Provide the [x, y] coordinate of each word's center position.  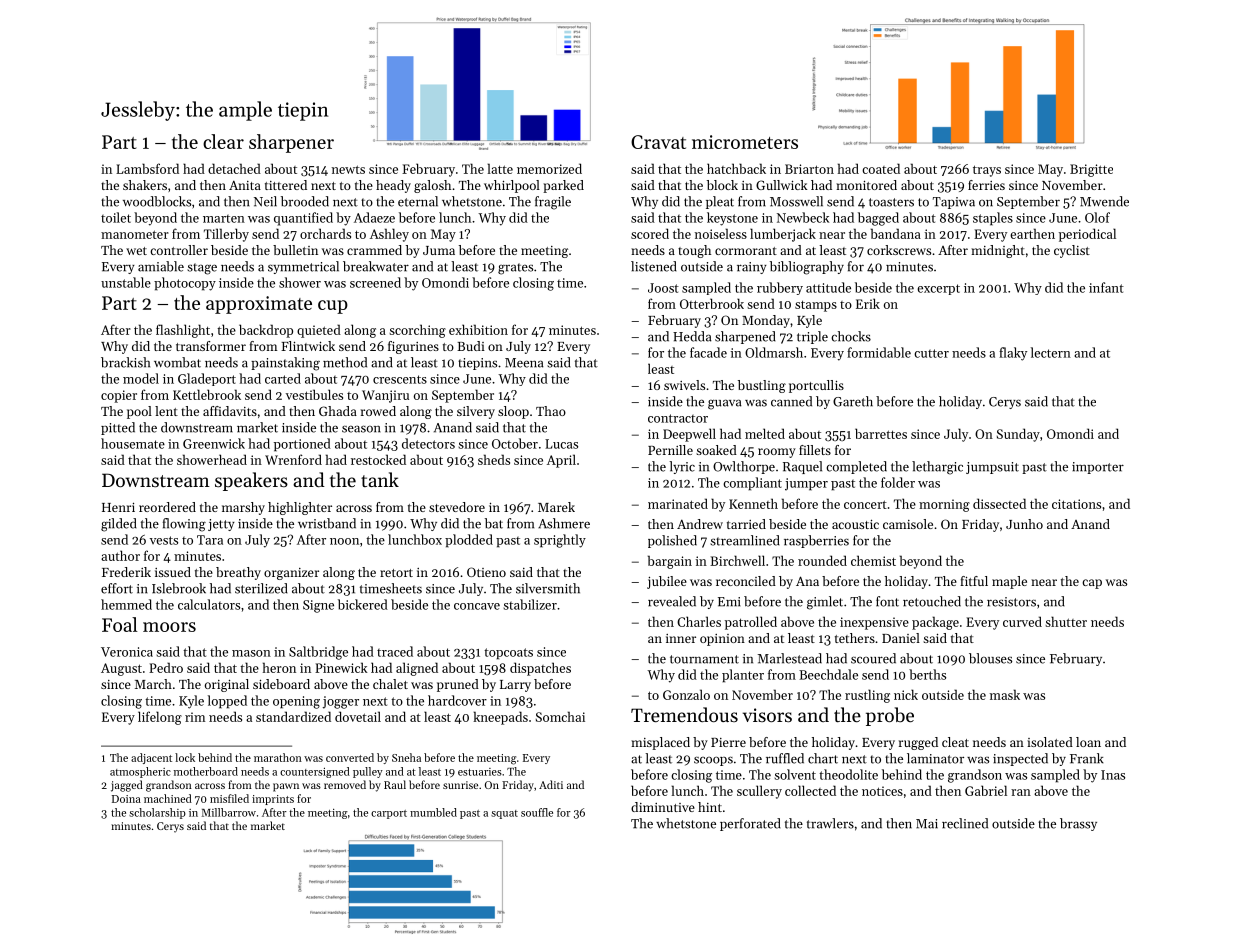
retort [396, 573]
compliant [752, 484]
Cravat [658, 142]
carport [389, 814]
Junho [1024, 524]
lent [166, 411]
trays [987, 171]
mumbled [433, 812]
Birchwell [737, 560]
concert [865, 504]
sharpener [291, 143]
